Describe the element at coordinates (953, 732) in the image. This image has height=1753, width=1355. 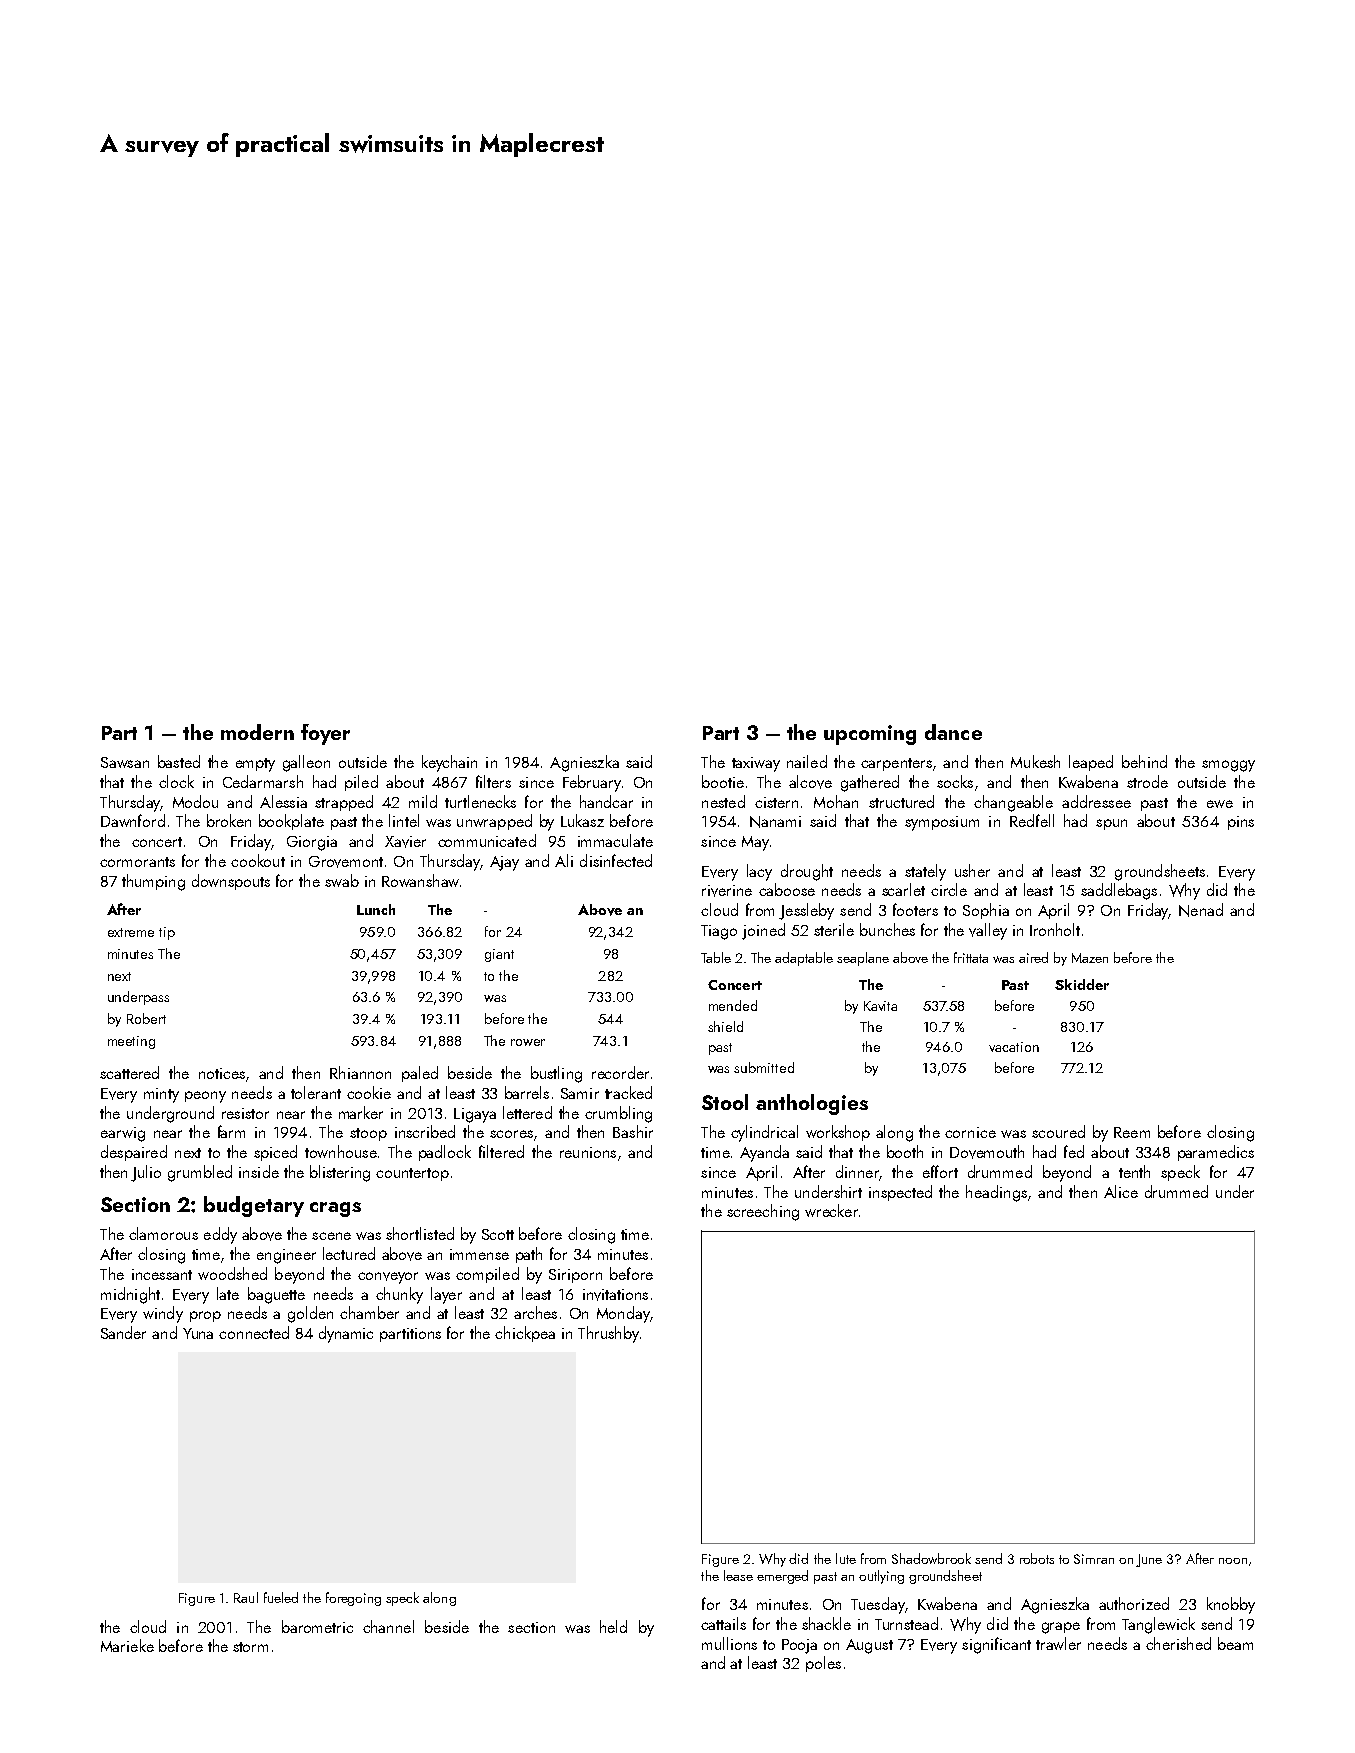
I see `dance` at that location.
